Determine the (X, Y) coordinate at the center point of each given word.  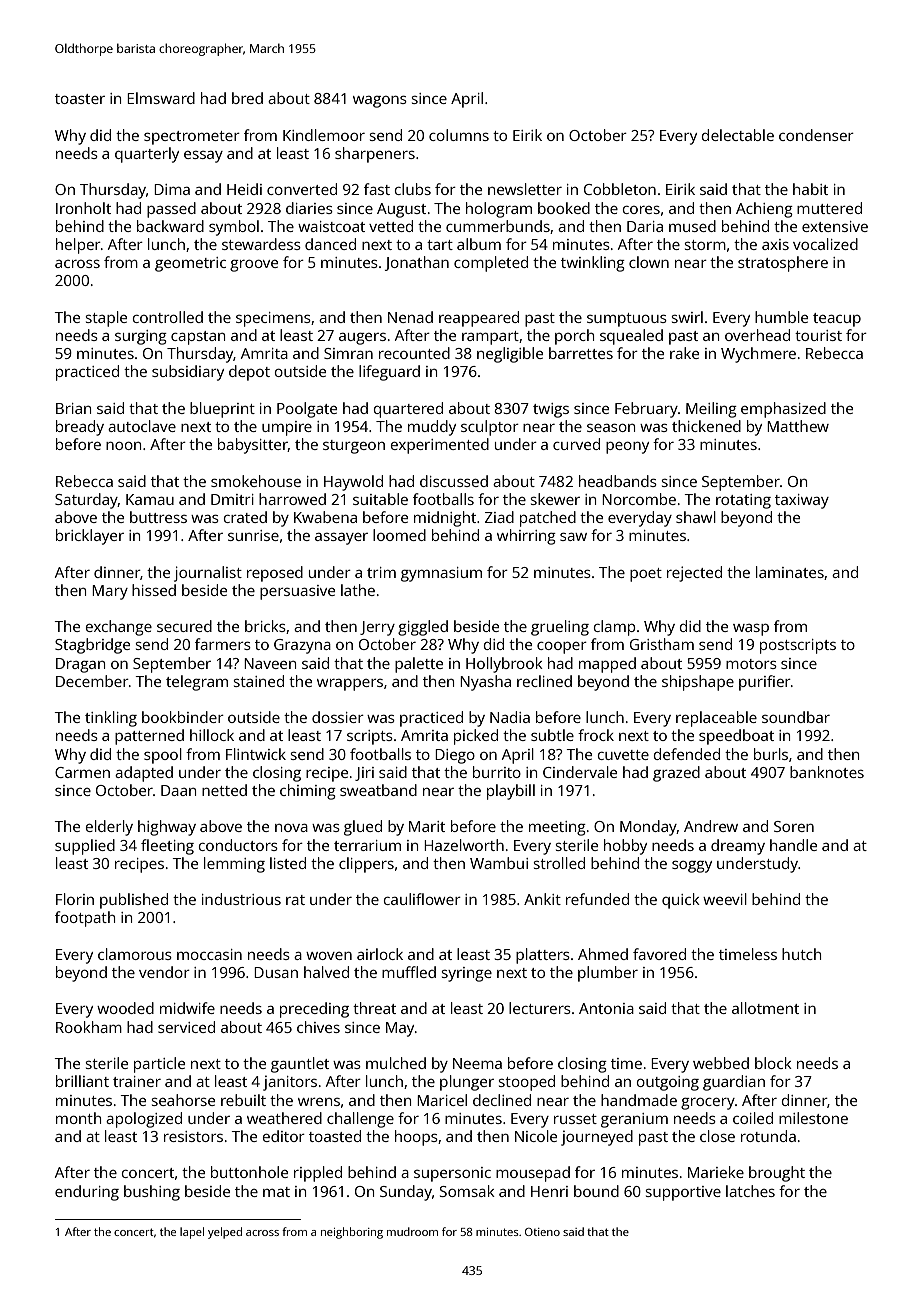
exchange (119, 628)
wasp (751, 630)
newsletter (525, 189)
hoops (416, 1138)
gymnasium (441, 574)
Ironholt (83, 208)
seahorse (183, 1100)
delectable (738, 135)
